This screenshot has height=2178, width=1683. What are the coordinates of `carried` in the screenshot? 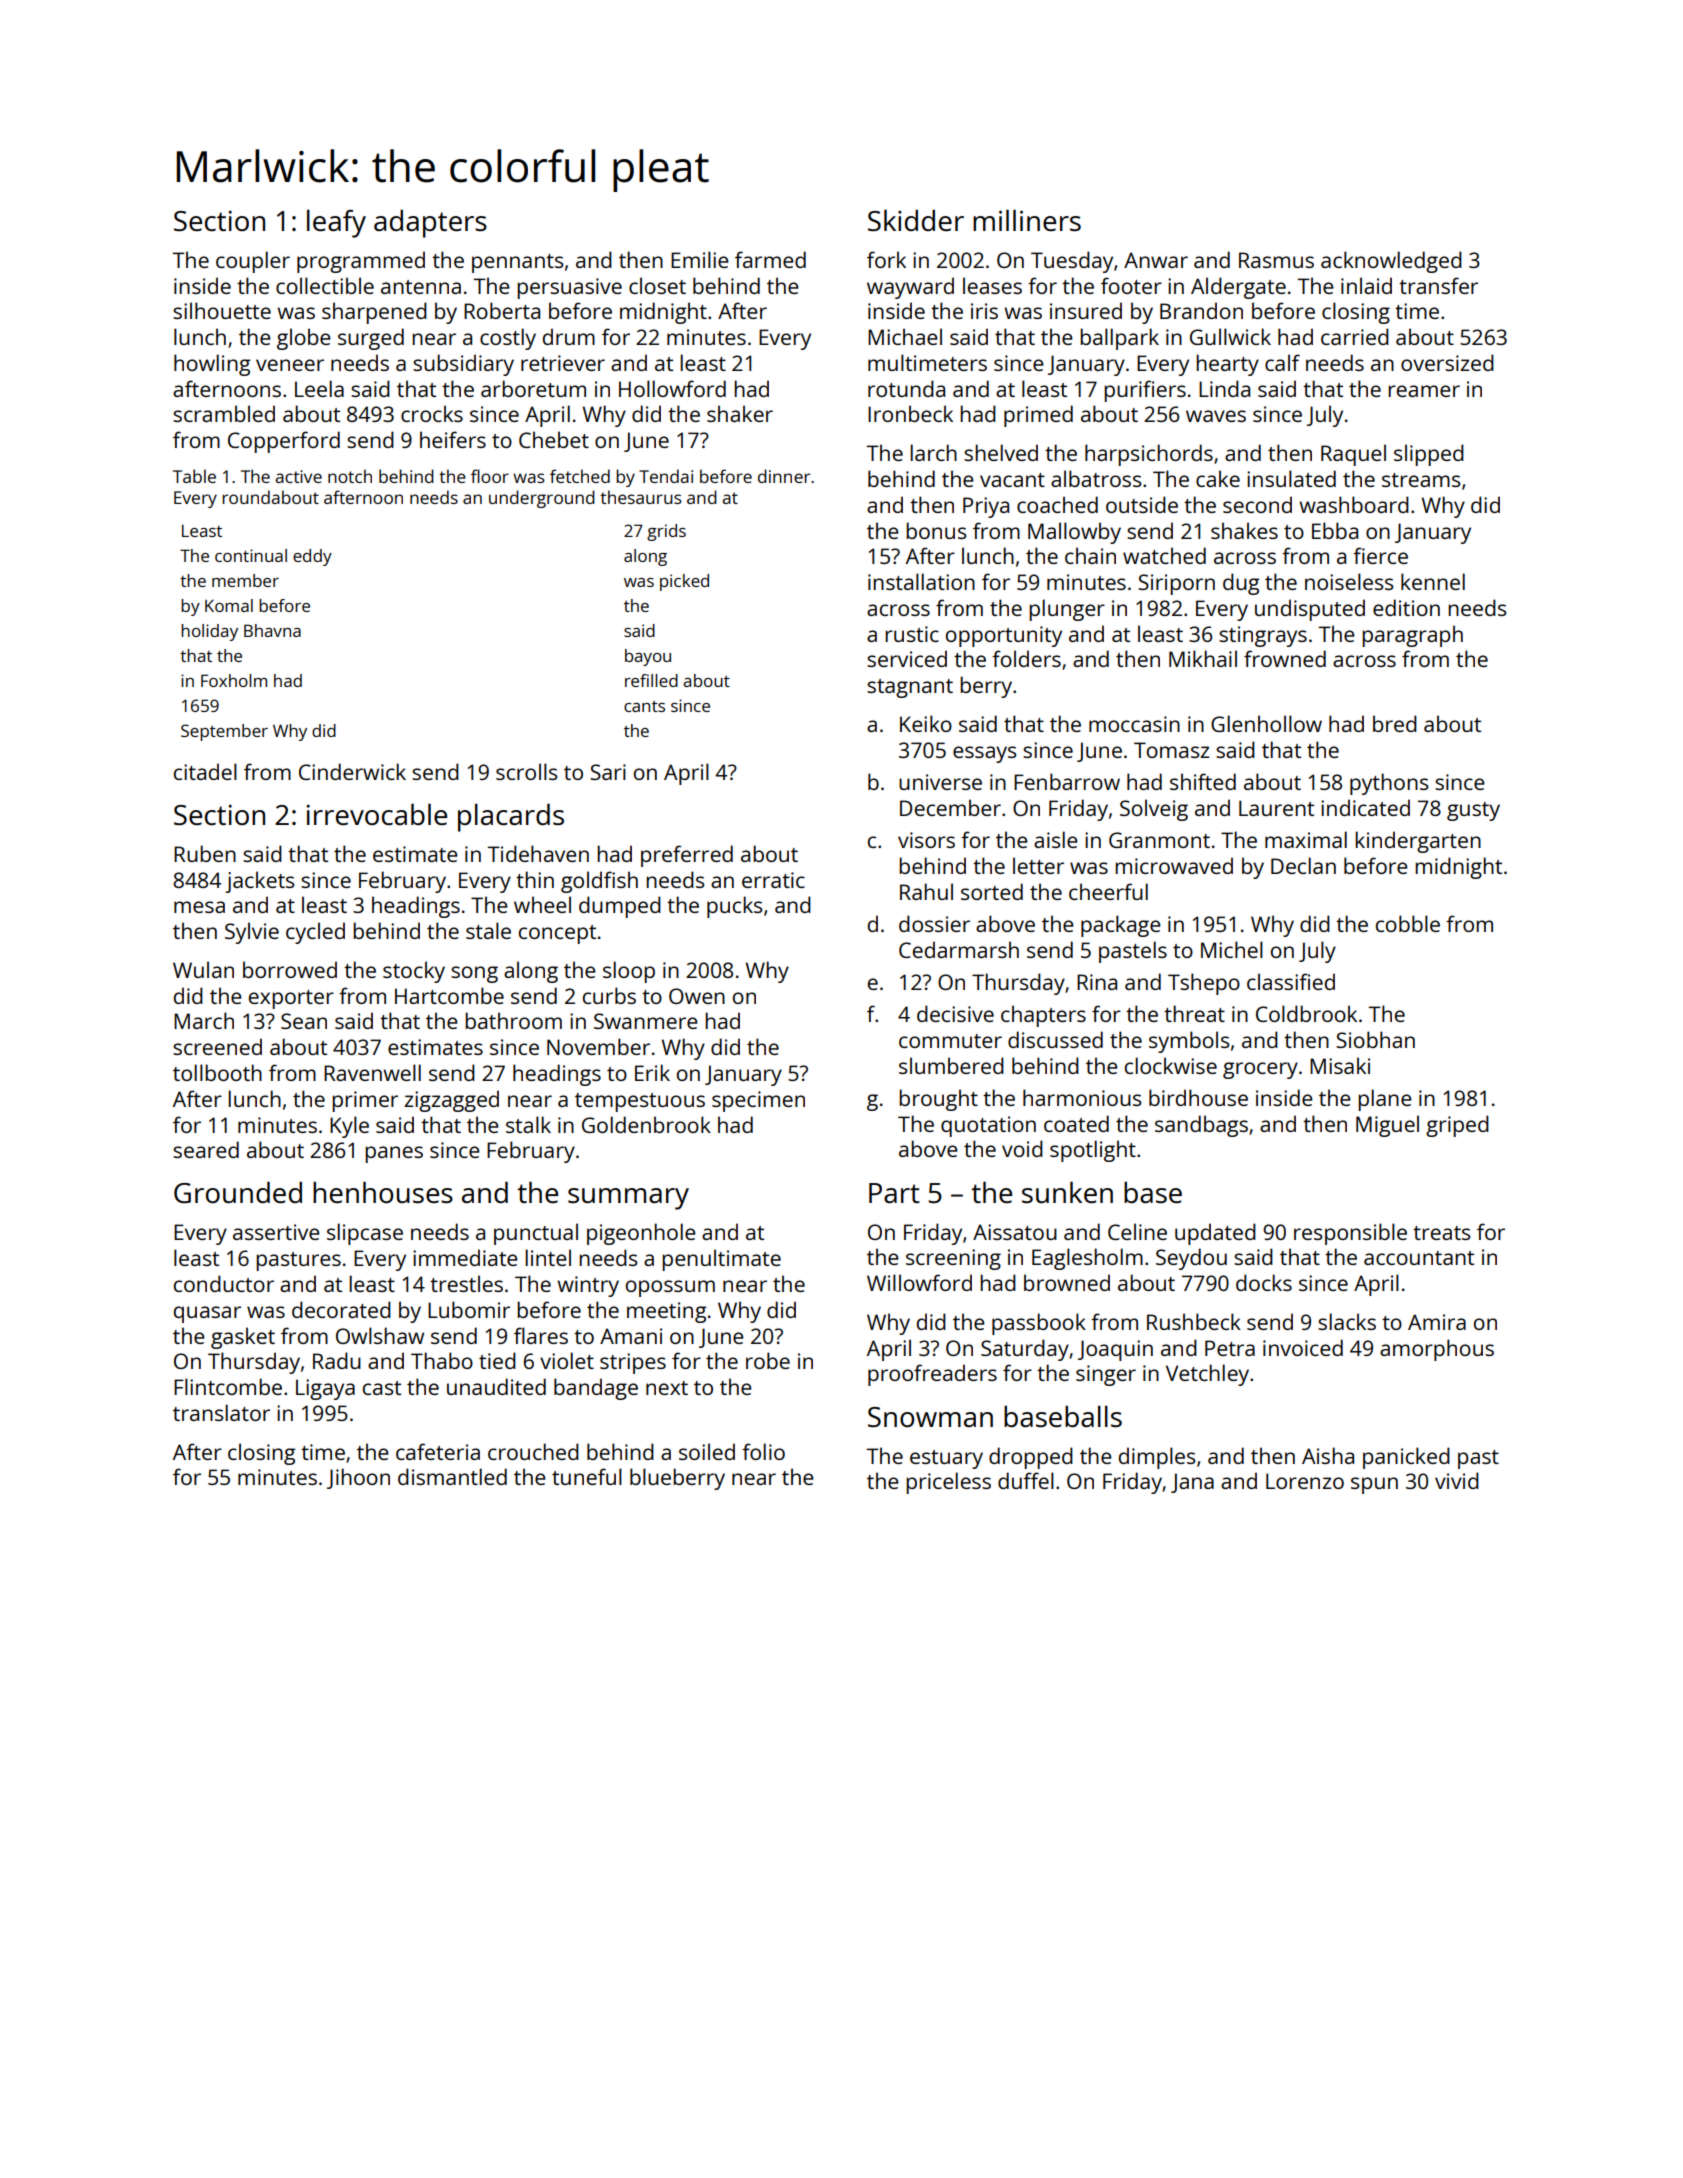 It's located at (1355, 336).
